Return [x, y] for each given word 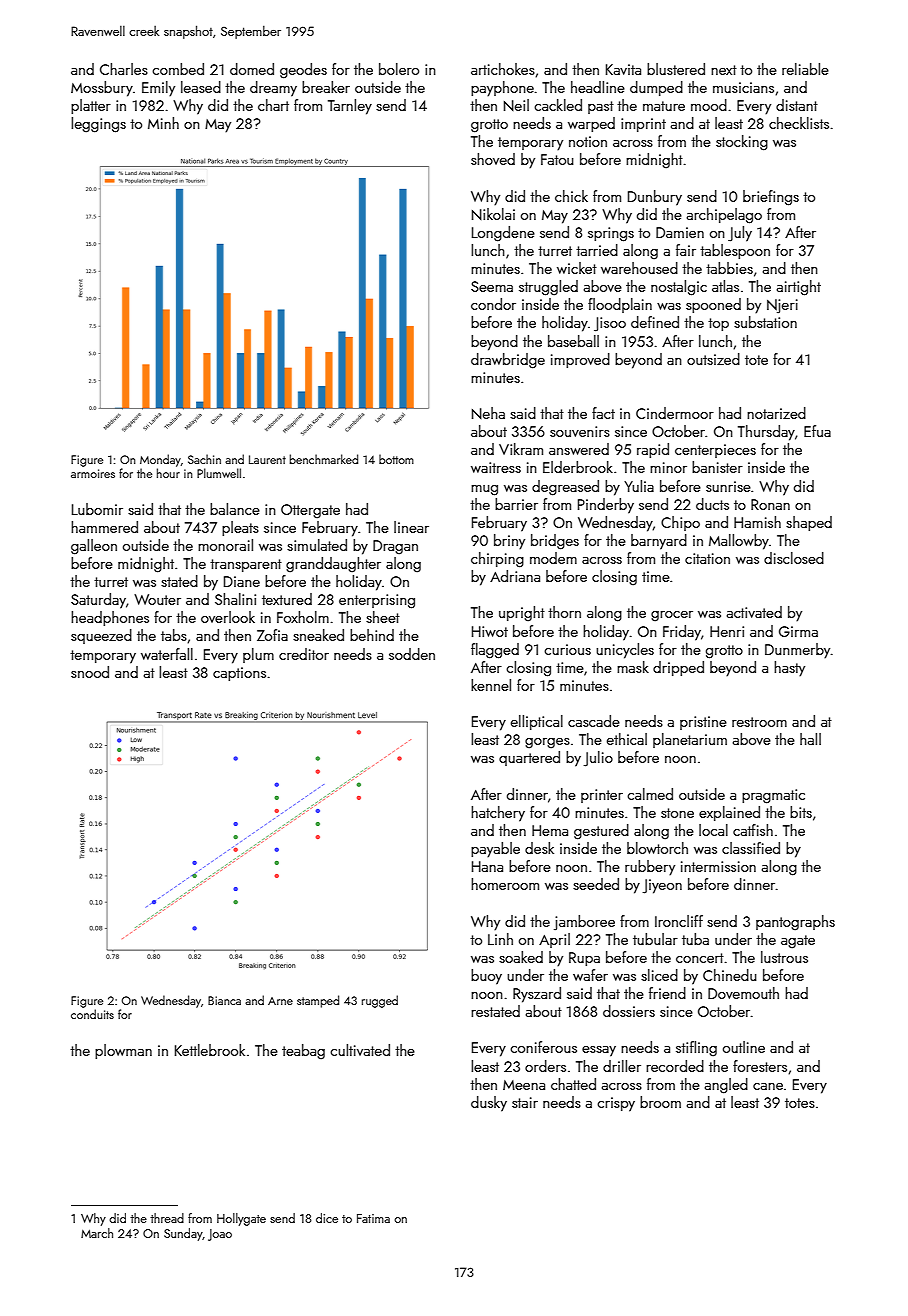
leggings [98, 125]
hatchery [498, 814]
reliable [805, 69]
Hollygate [241, 1219]
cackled [558, 105]
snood [90, 672]
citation [707, 558]
